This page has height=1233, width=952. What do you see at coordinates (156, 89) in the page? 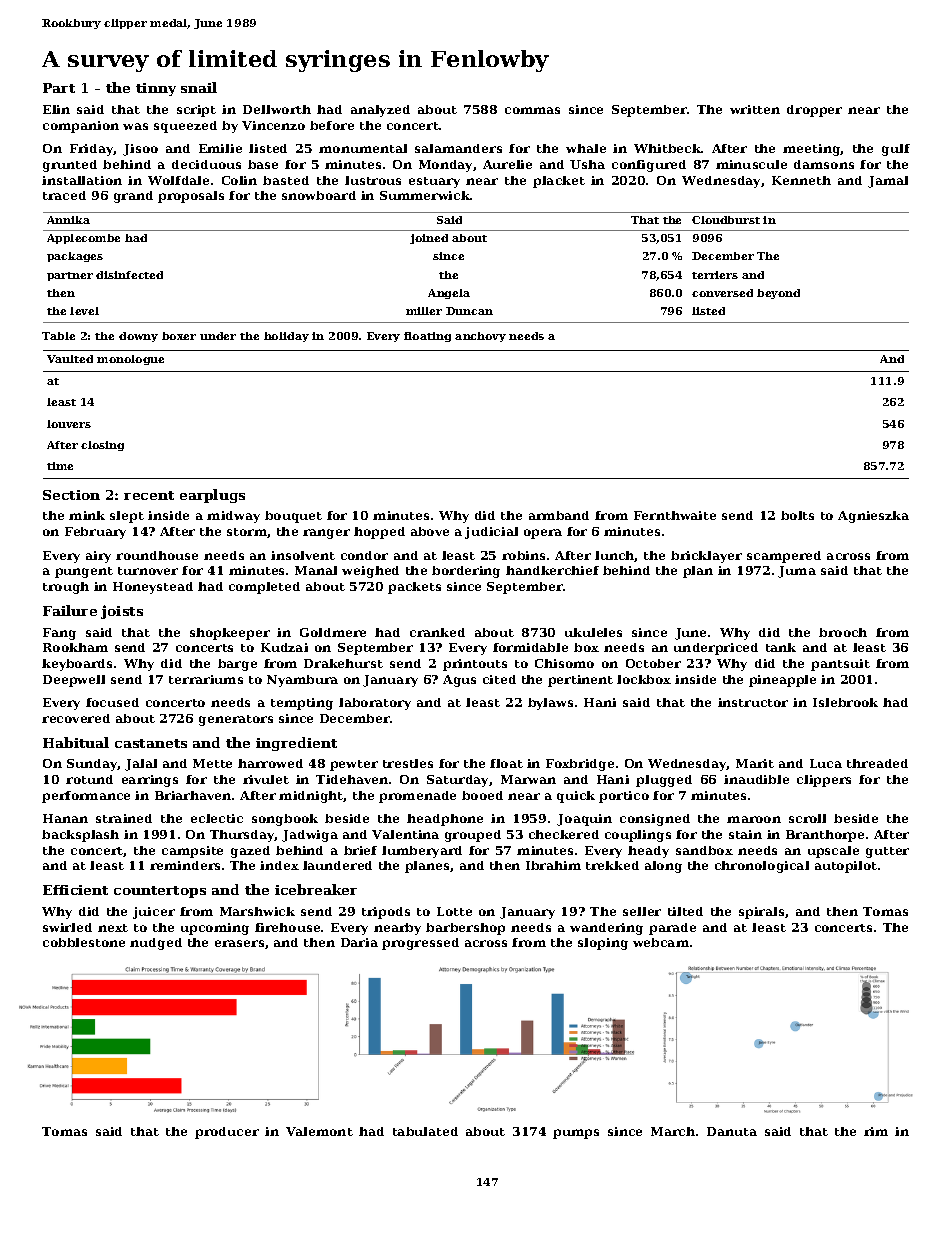
I see `tinny` at bounding box center [156, 89].
